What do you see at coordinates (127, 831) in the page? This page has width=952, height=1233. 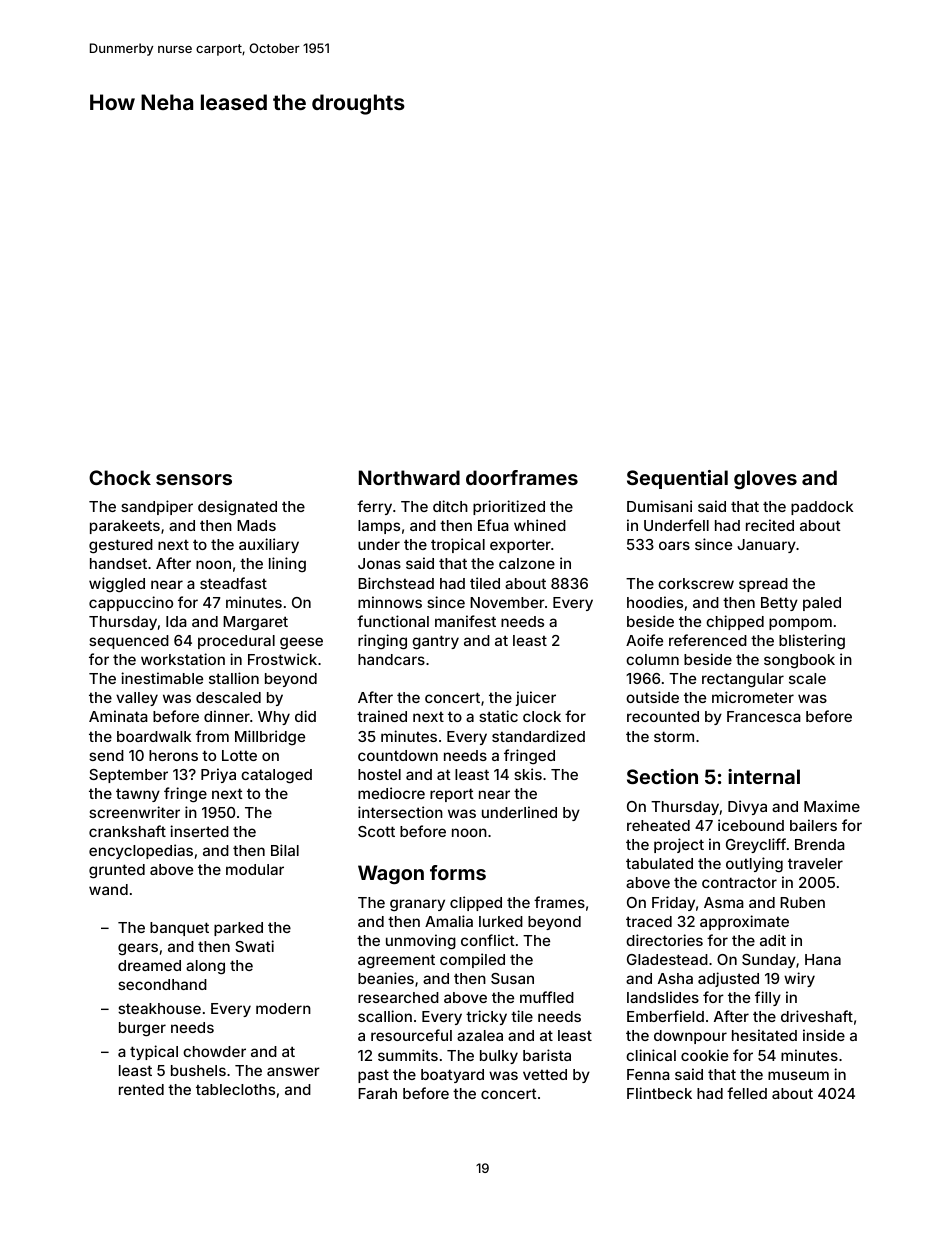 I see `crankshaft` at bounding box center [127, 831].
